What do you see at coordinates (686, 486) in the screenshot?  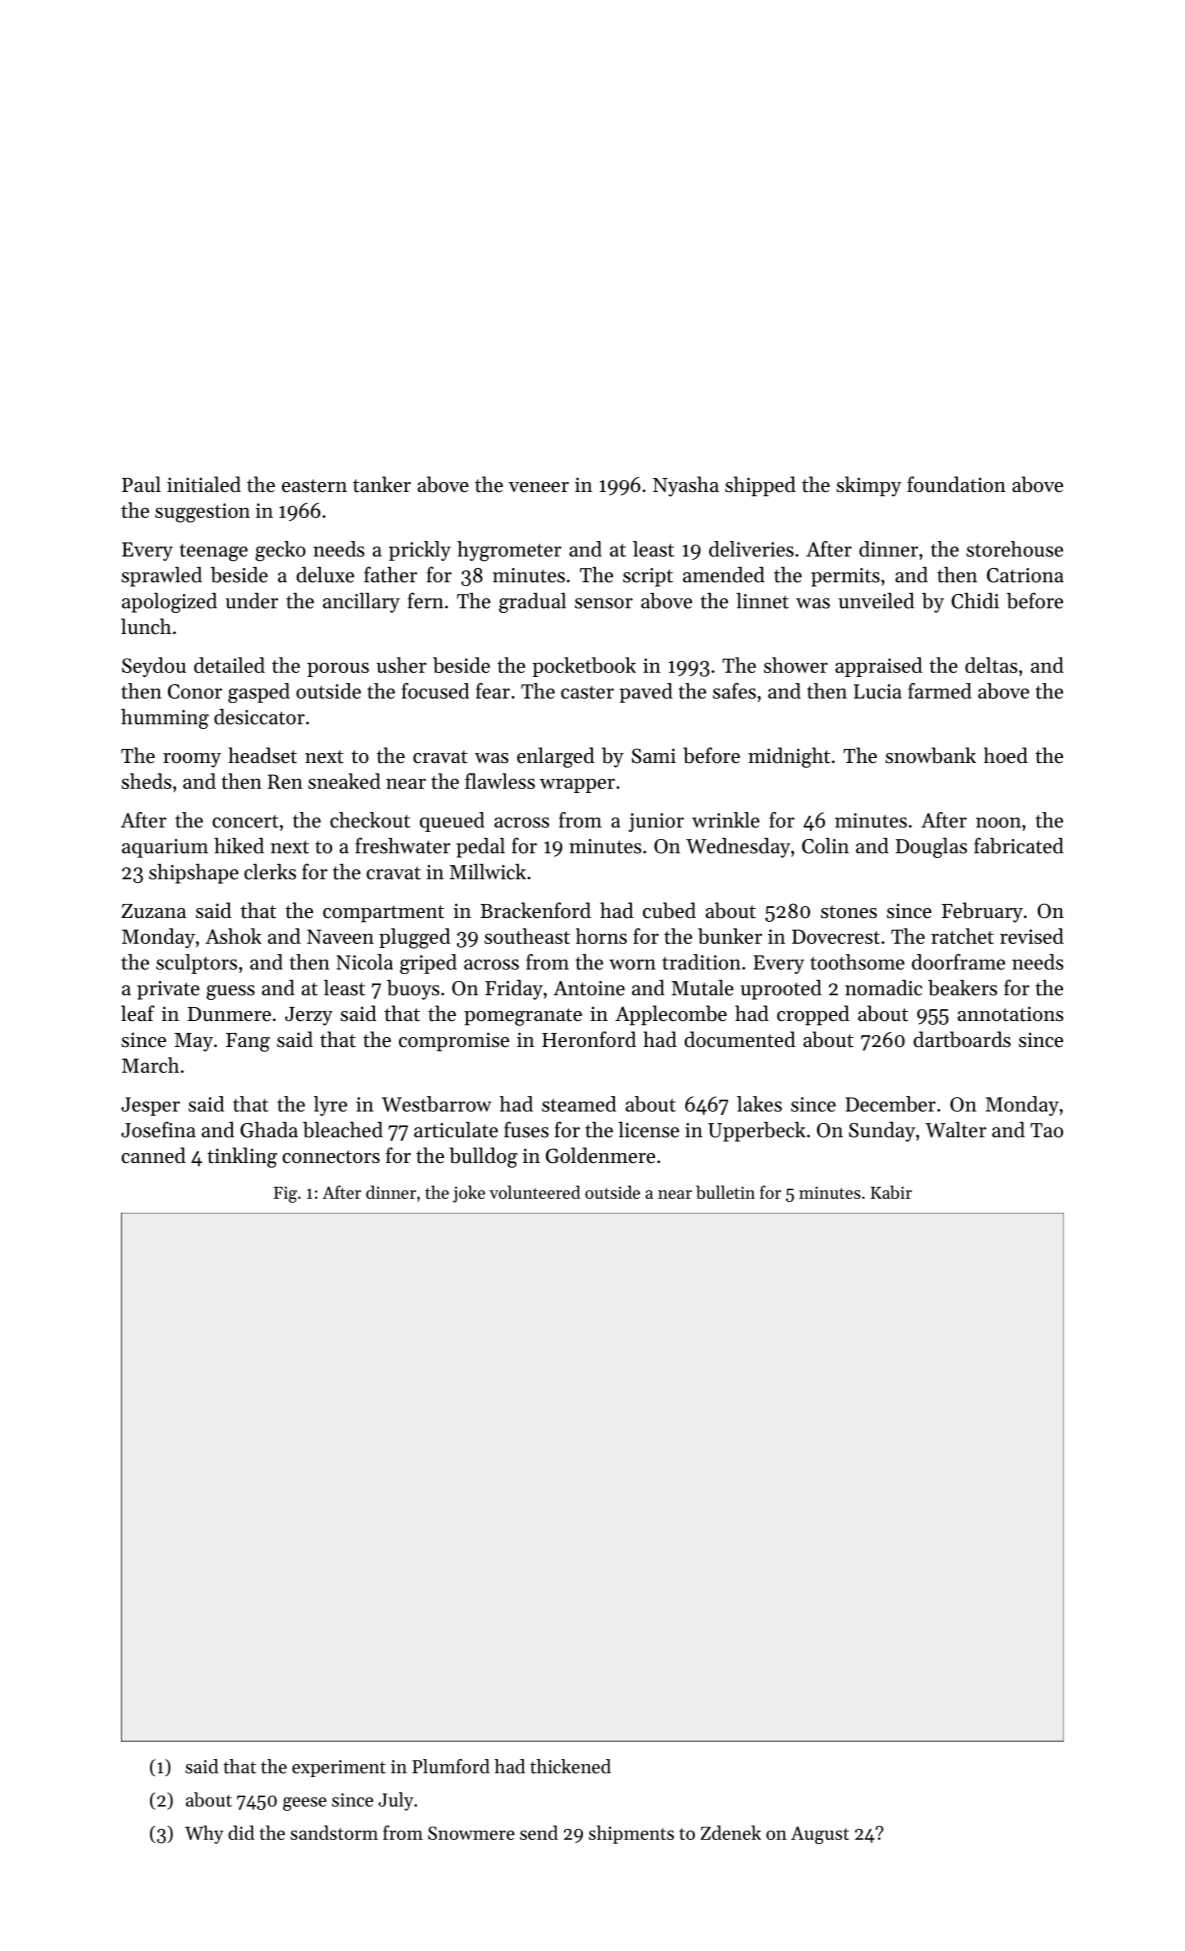 I see `Nyasha` at bounding box center [686, 486].
